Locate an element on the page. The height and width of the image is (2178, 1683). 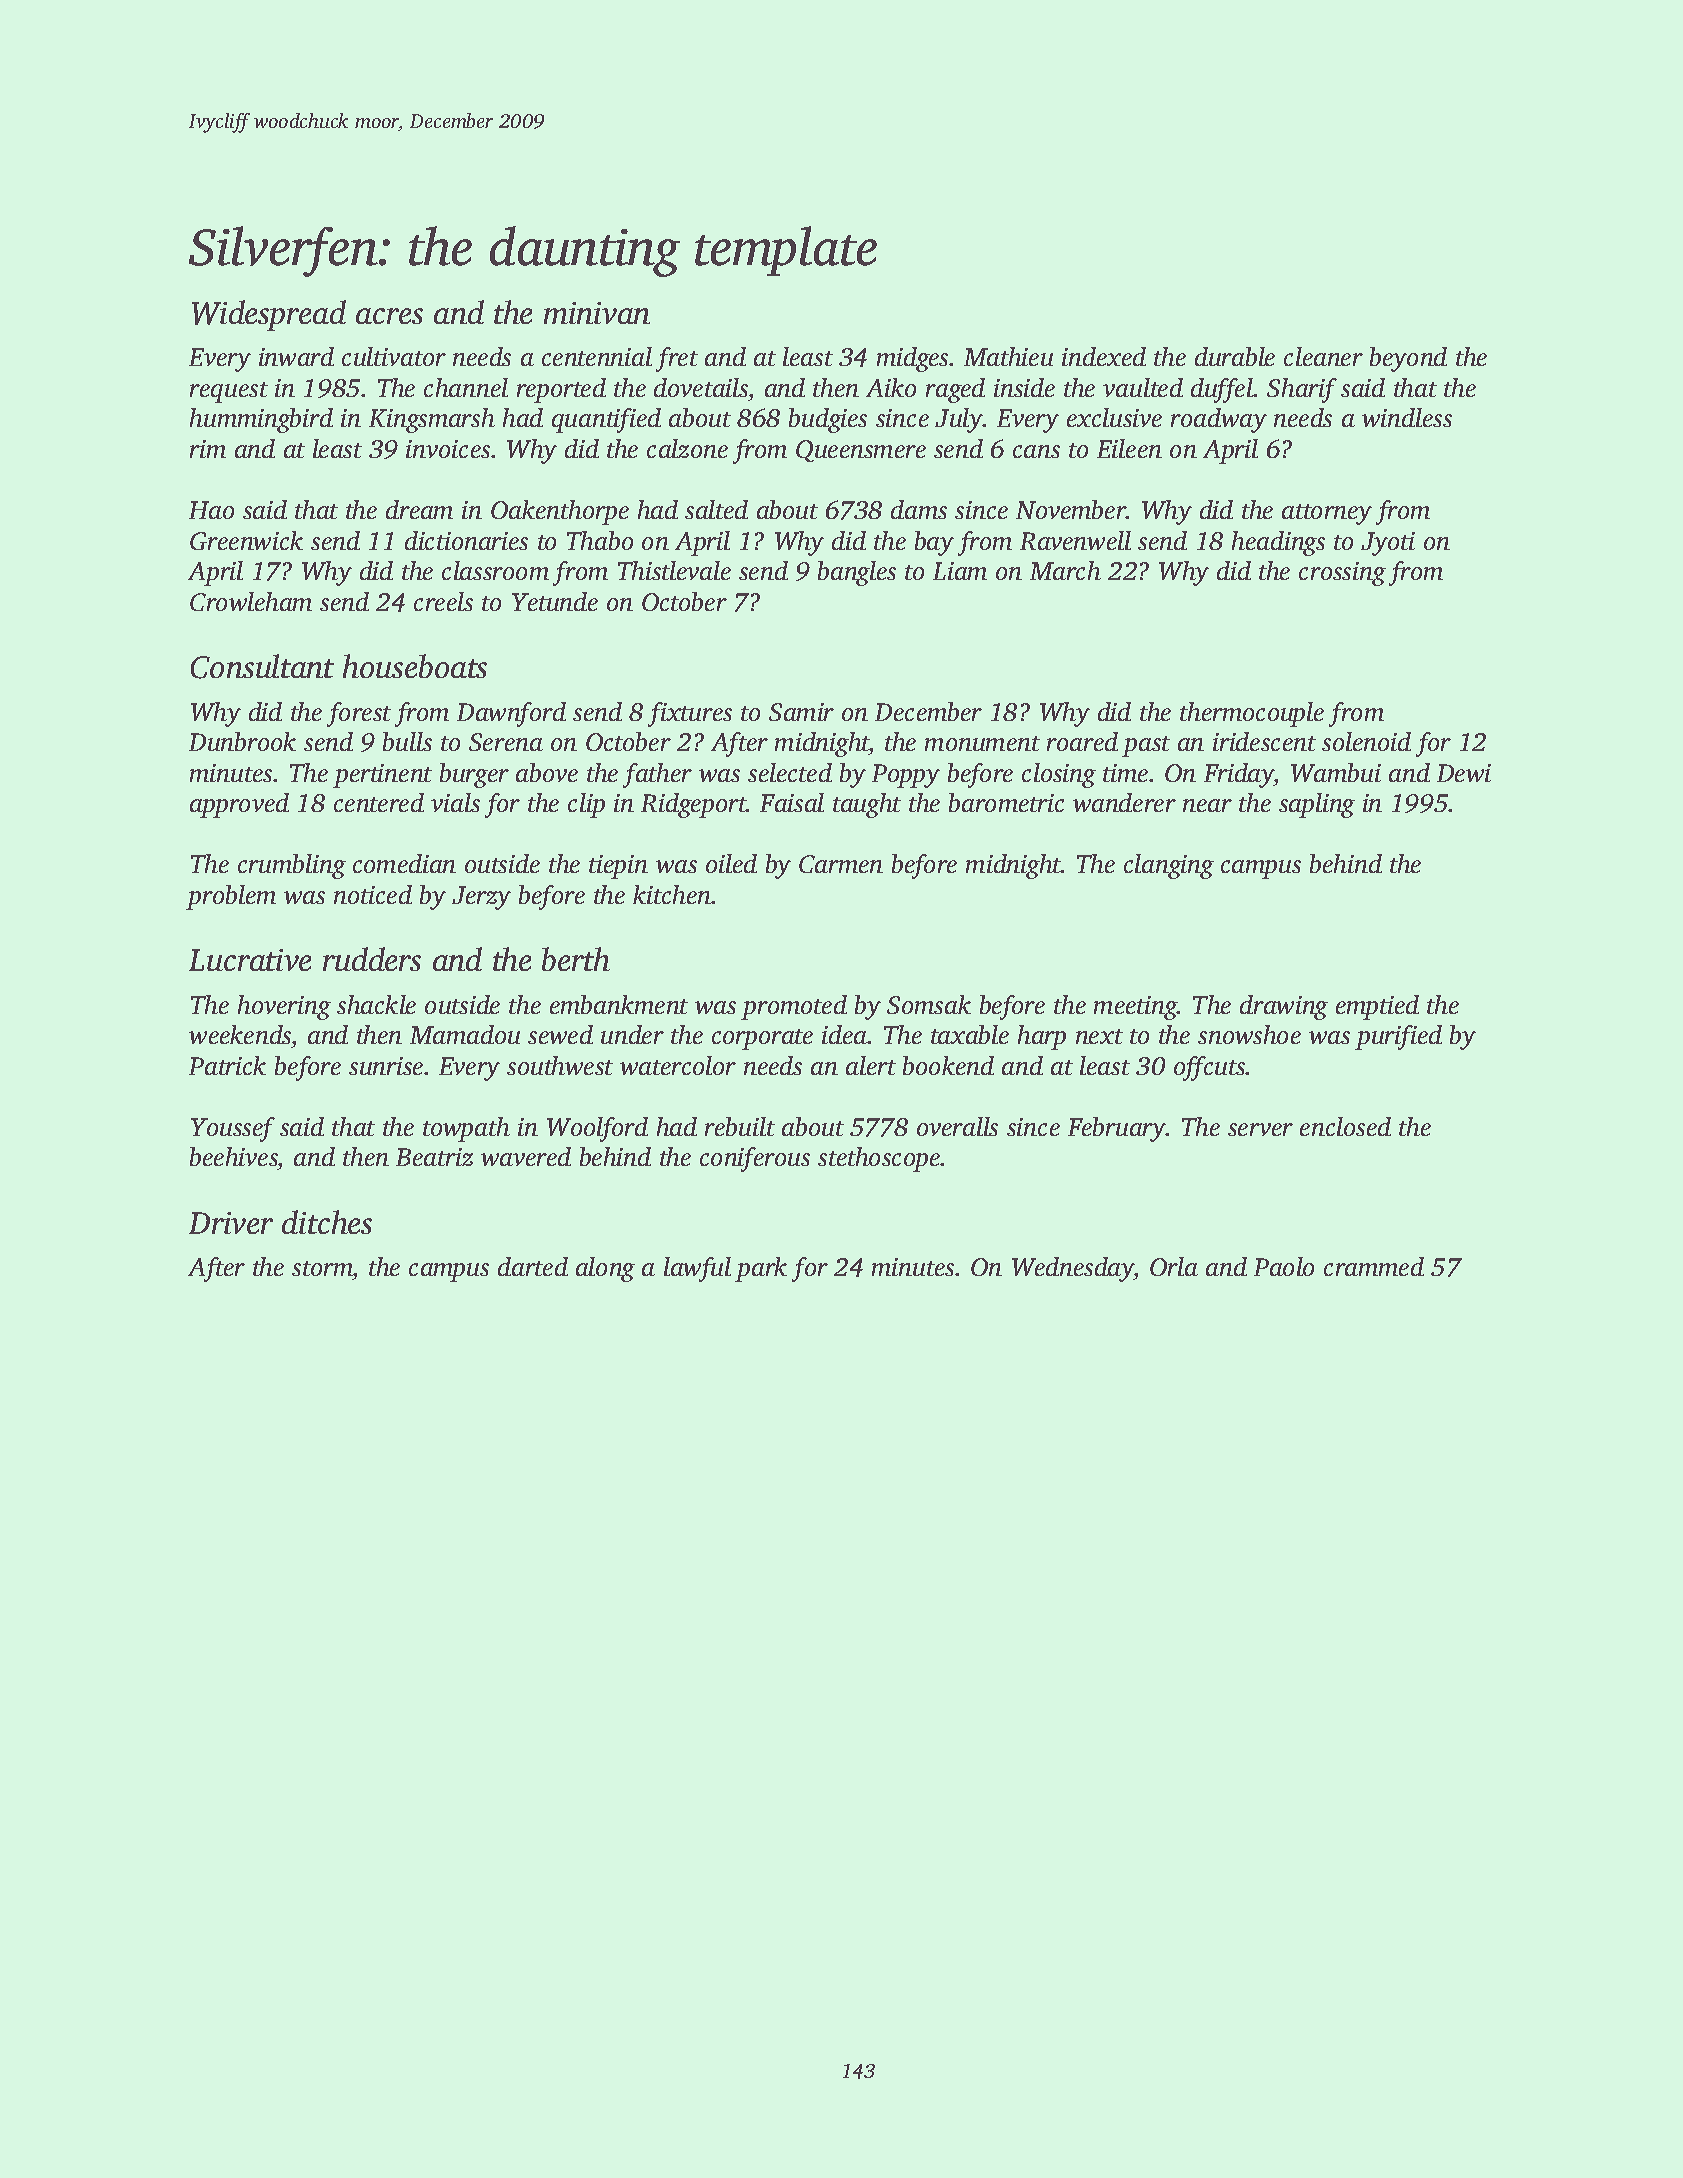
Mathieu is located at coordinates (1008, 356).
